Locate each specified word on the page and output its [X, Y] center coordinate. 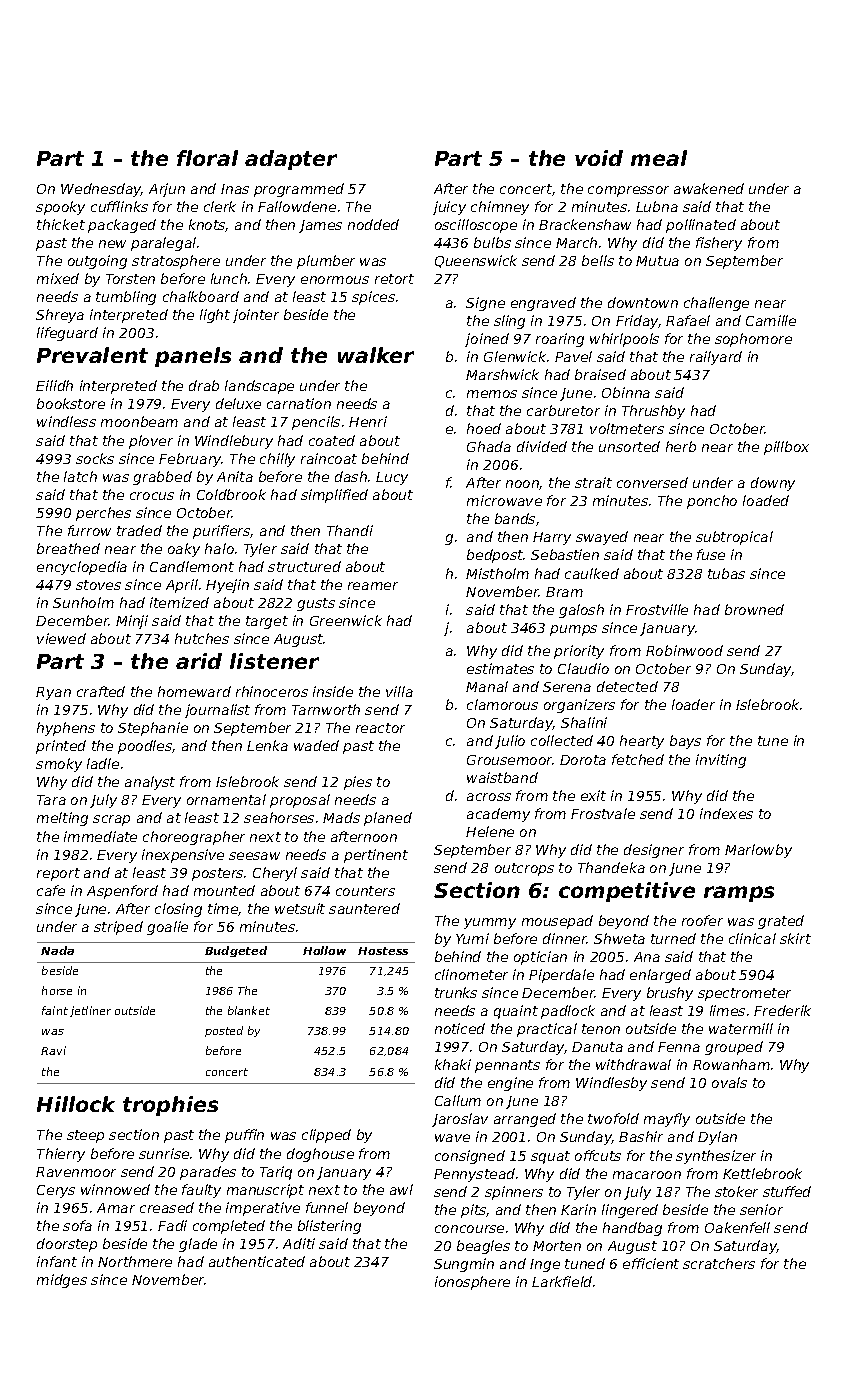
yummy [490, 923]
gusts [316, 604]
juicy [449, 208]
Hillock [76, 1104]
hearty [642, 742]
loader [693, 704]
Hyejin [227, 586]
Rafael [688, 320]
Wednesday [101, 190]
